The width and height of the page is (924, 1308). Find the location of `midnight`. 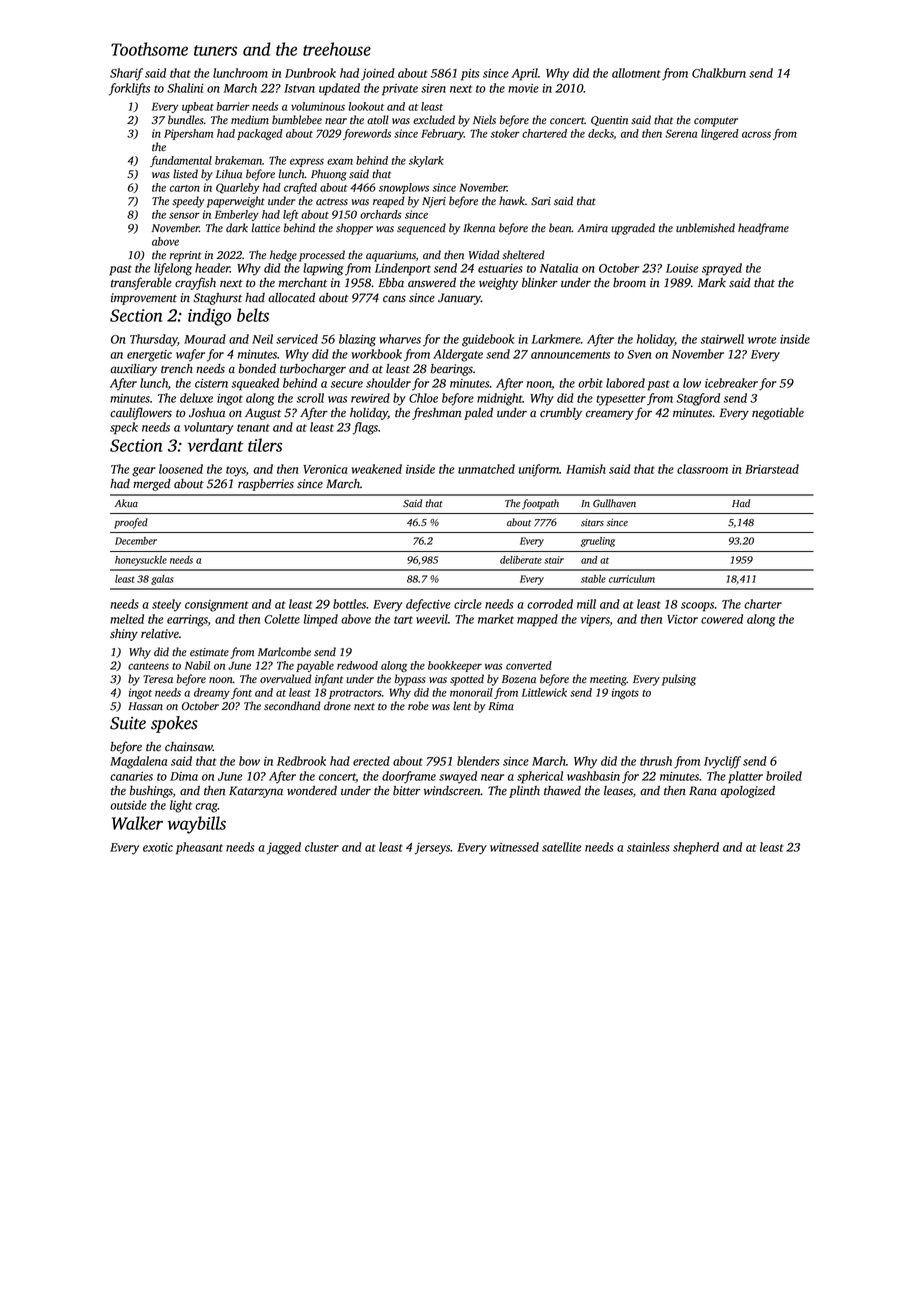

midnight is located at coordinates (500, 399).
